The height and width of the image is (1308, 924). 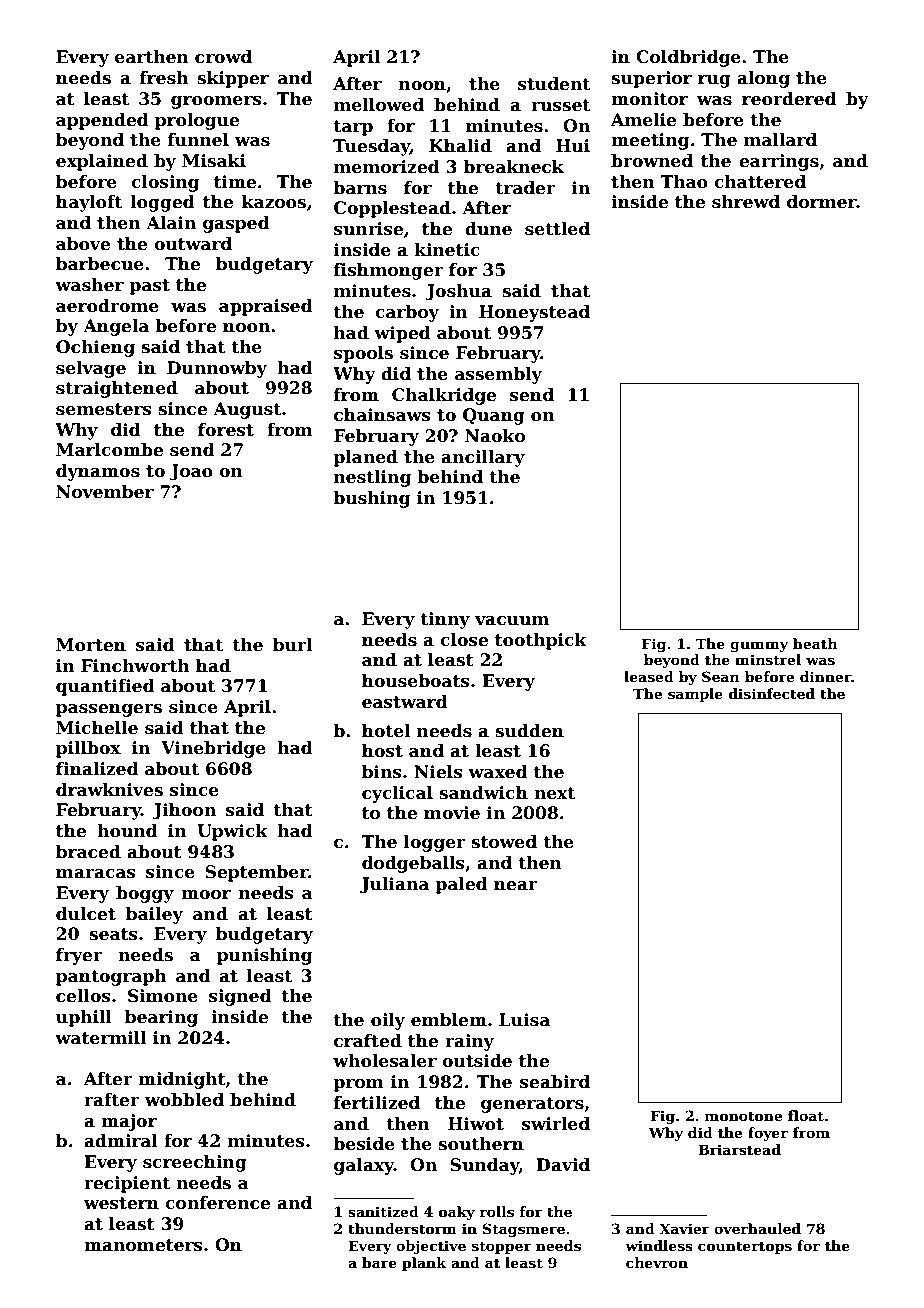 What do you see at coordinates (402, 1228) in the image?
I see `thunderstorm` at bounding box center [402, 1228].
